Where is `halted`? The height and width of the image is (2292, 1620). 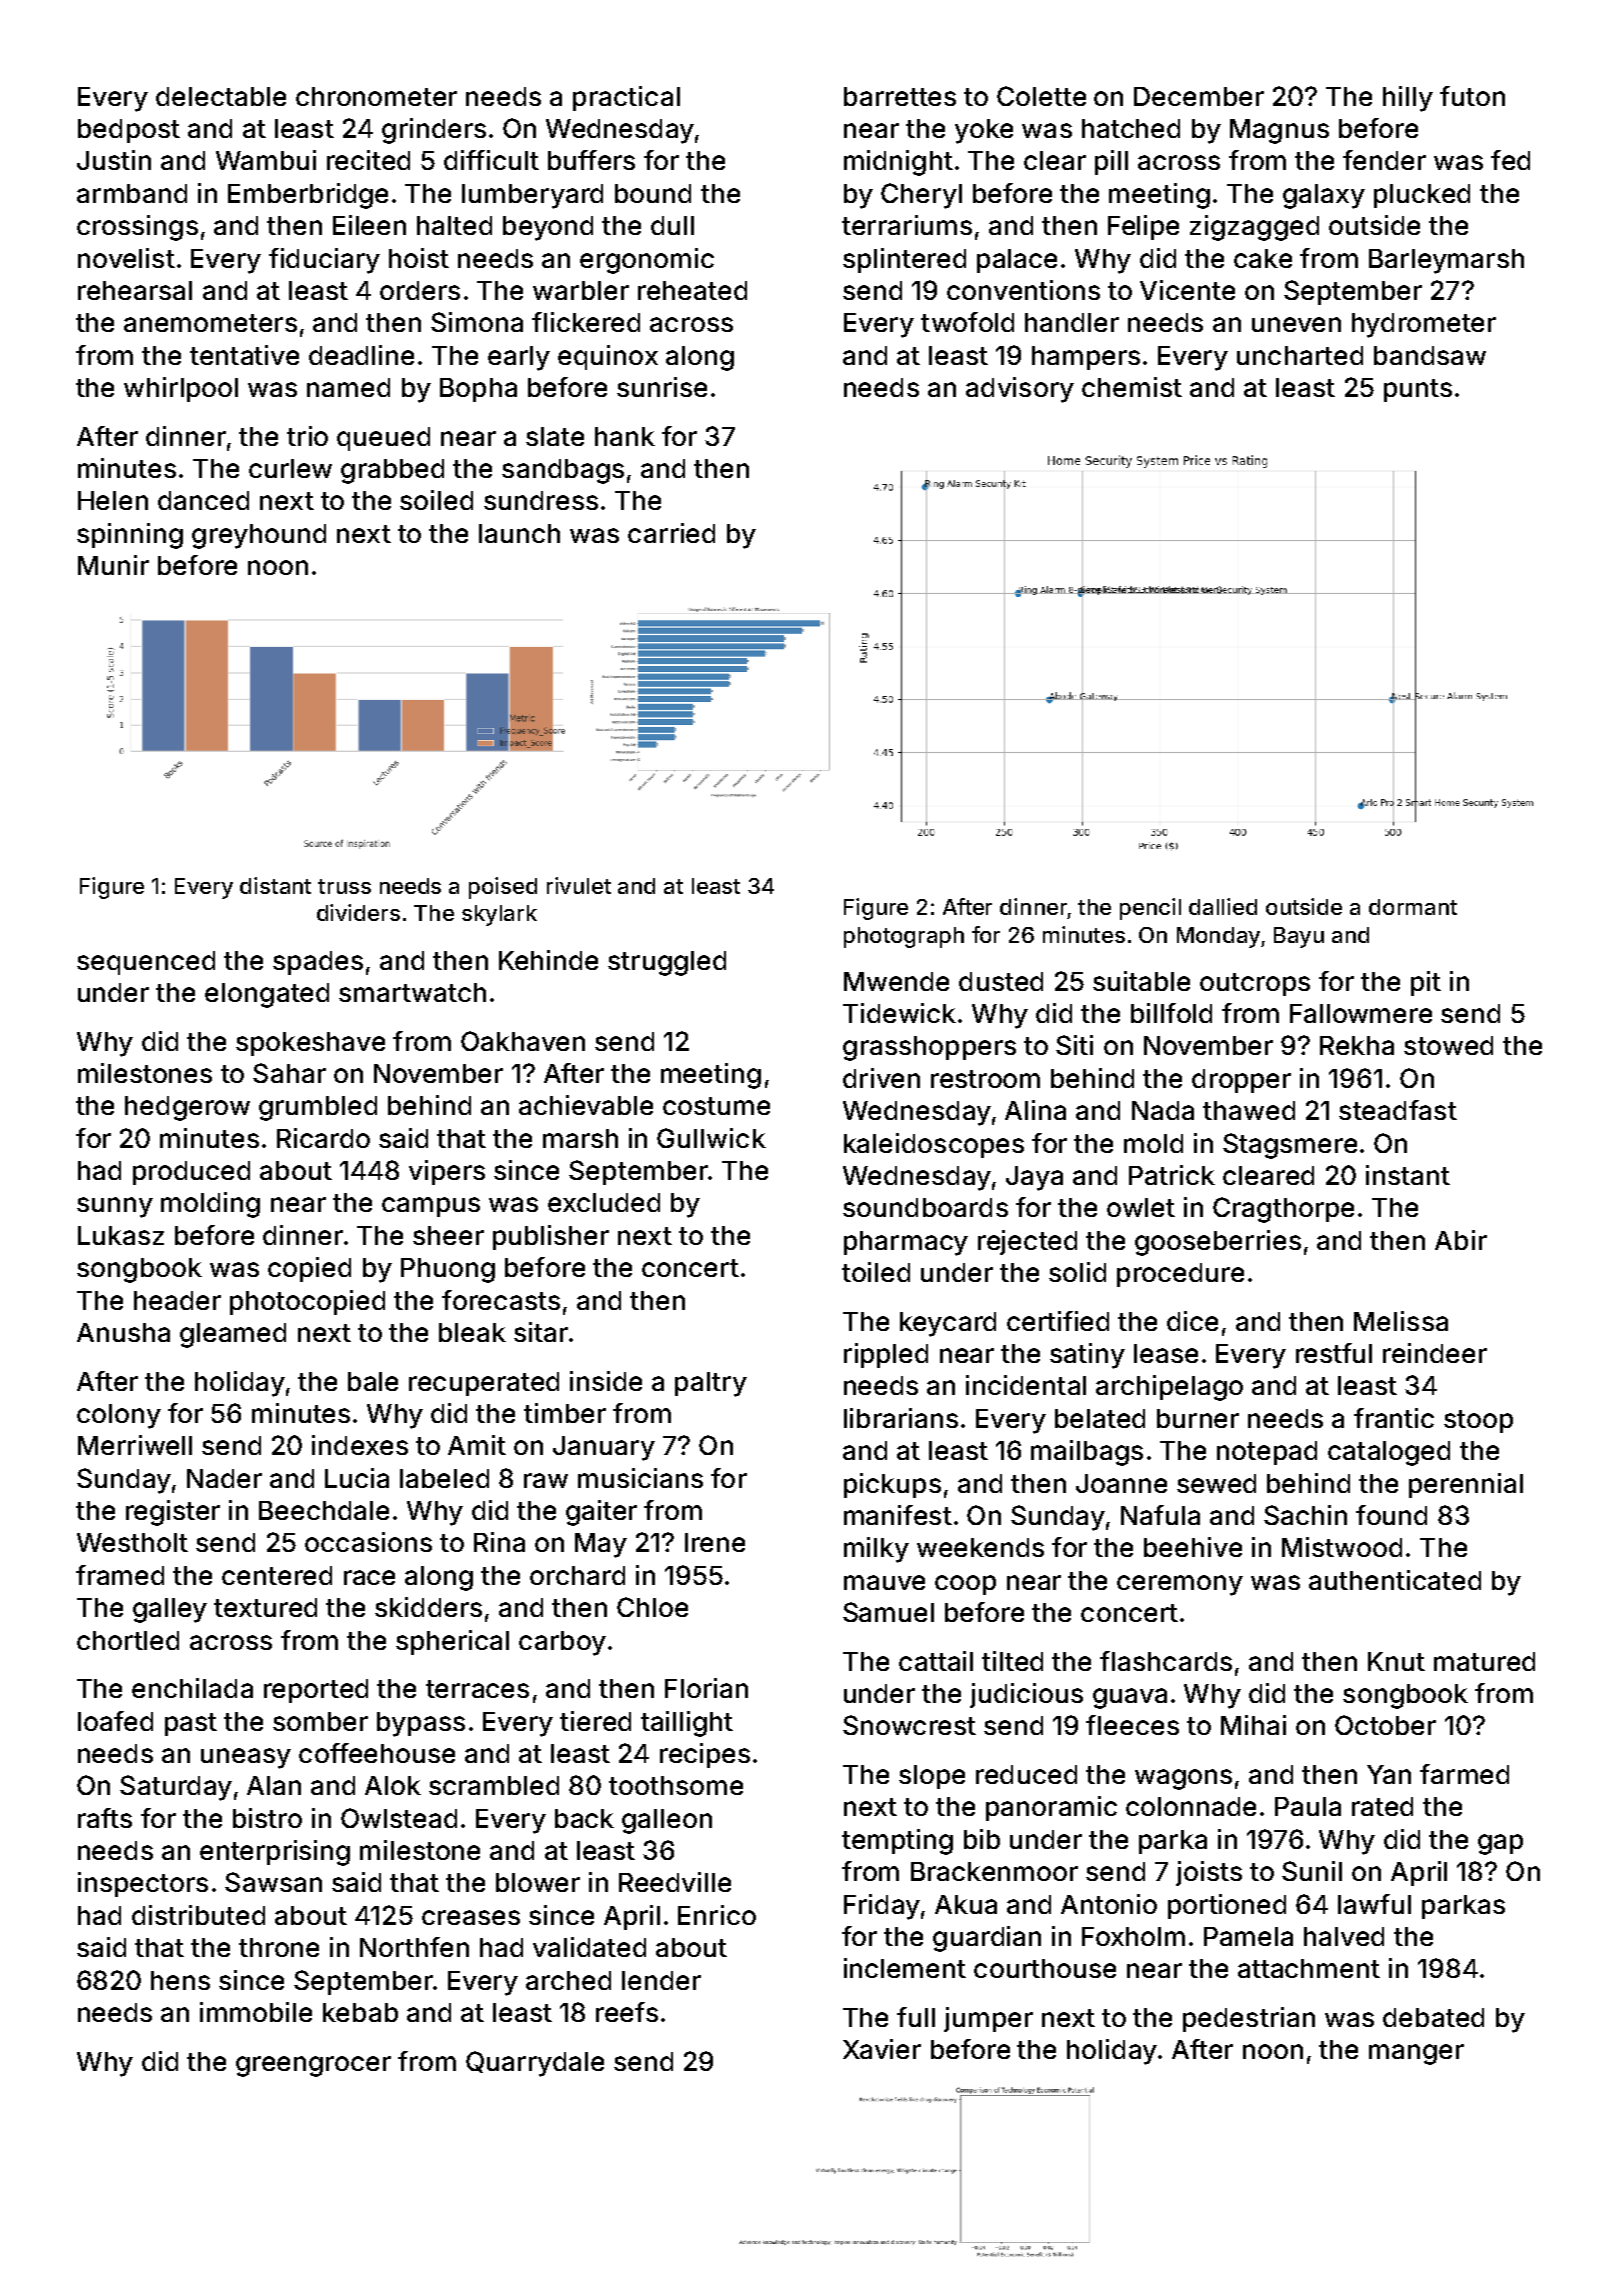 halted is located at coordinates (454, 225).
